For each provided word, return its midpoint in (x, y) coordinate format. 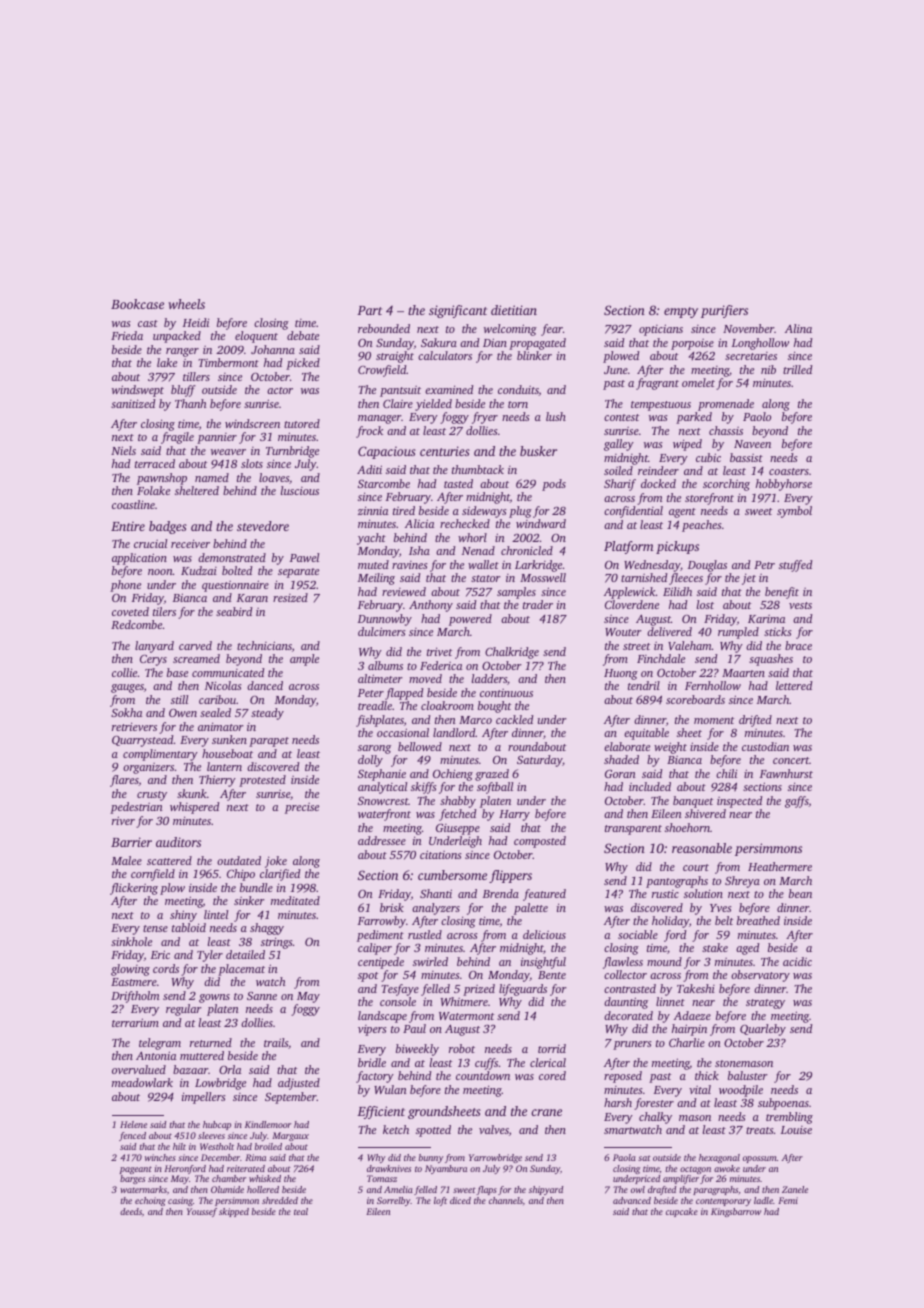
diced (460, 1200)
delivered (669, 631)
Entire (128, 526)
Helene (133, 1124)
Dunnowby (385, 620)
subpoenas (783, 1104)
